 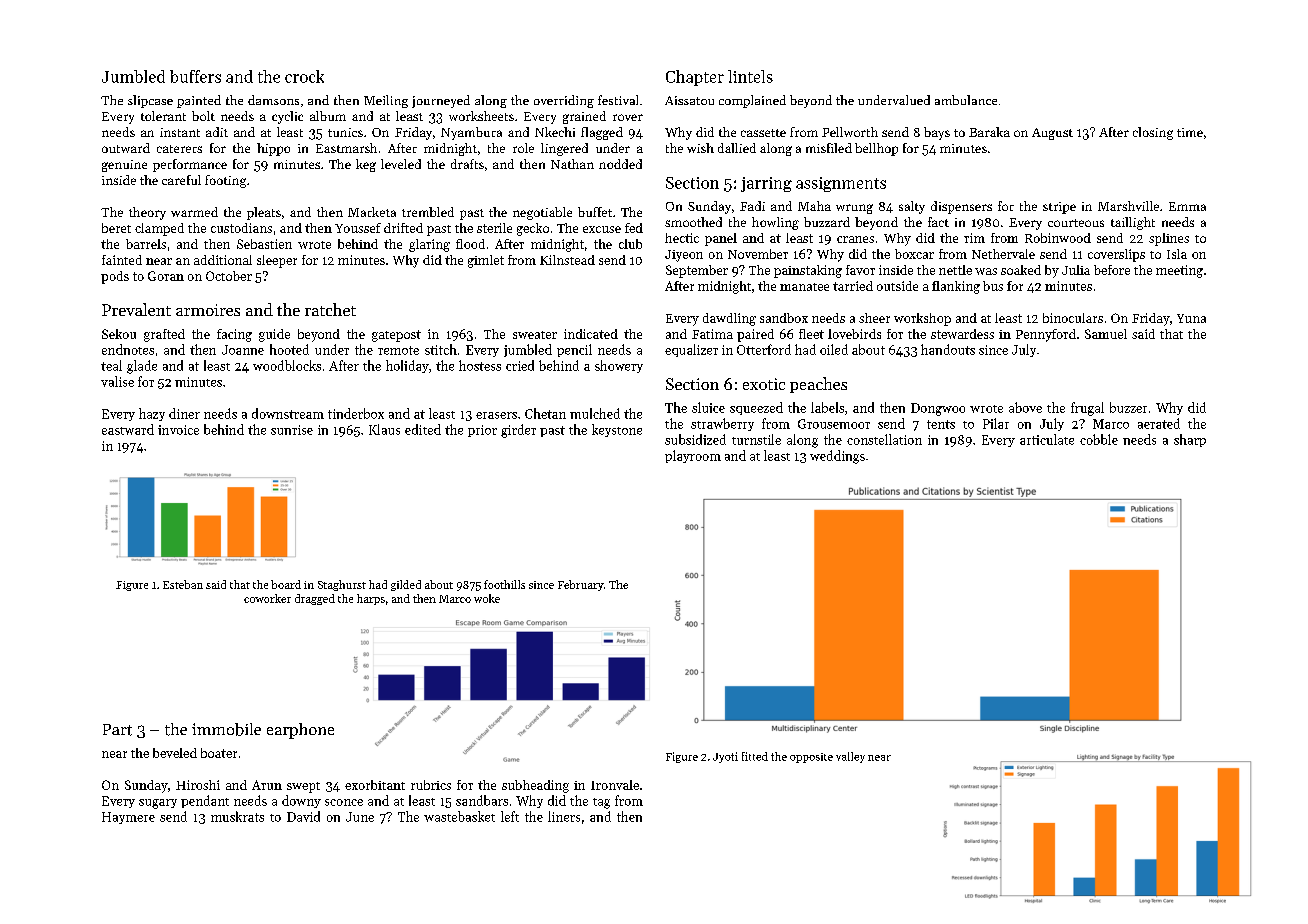 What do you see at coordinates (1003, 254) in the page?
I see `Nethervale` at bounding box center [1003, 254].
